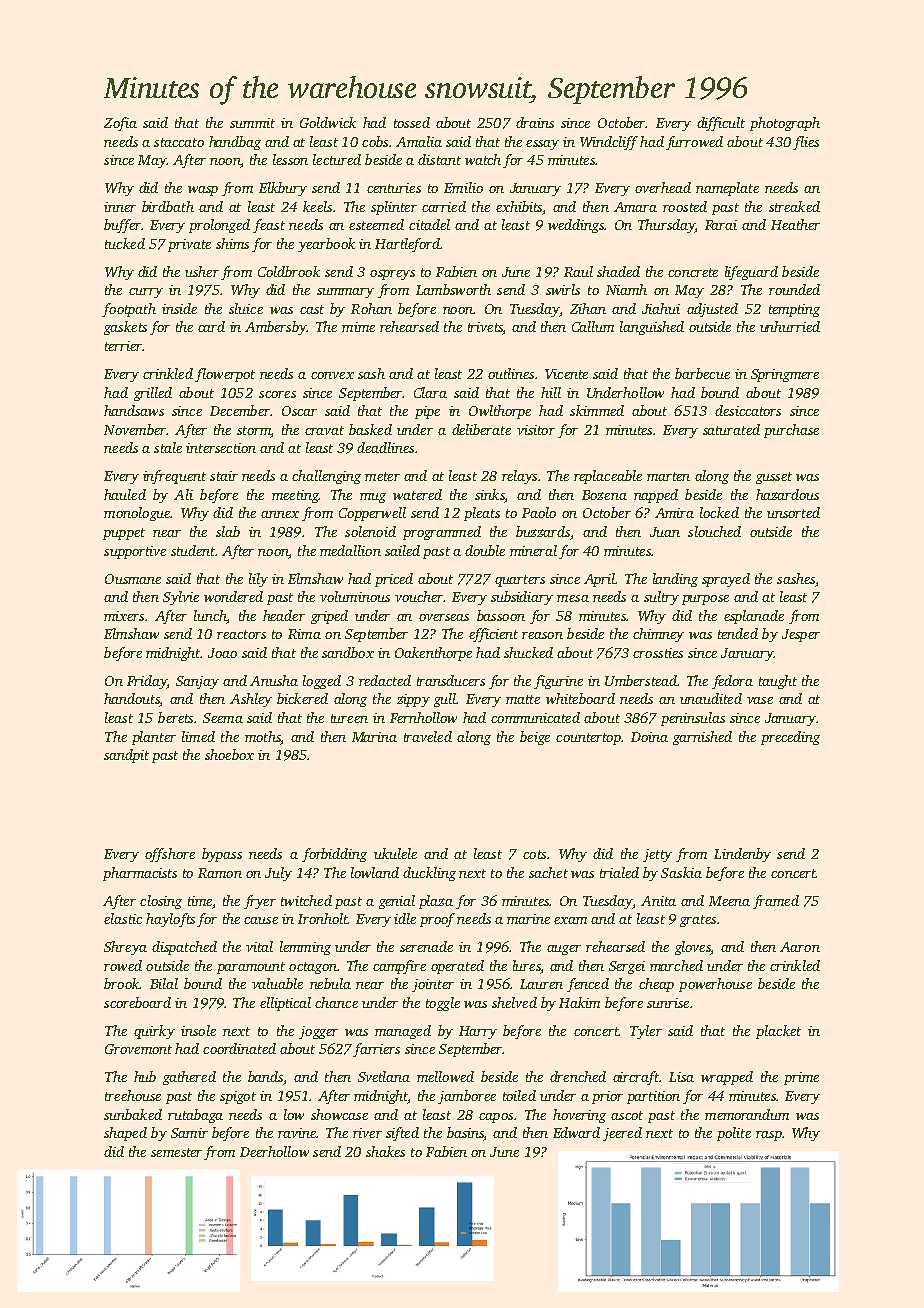  Describe the element at coordinates (465, 1134) in the screenshot. I see `basins` at that location.
